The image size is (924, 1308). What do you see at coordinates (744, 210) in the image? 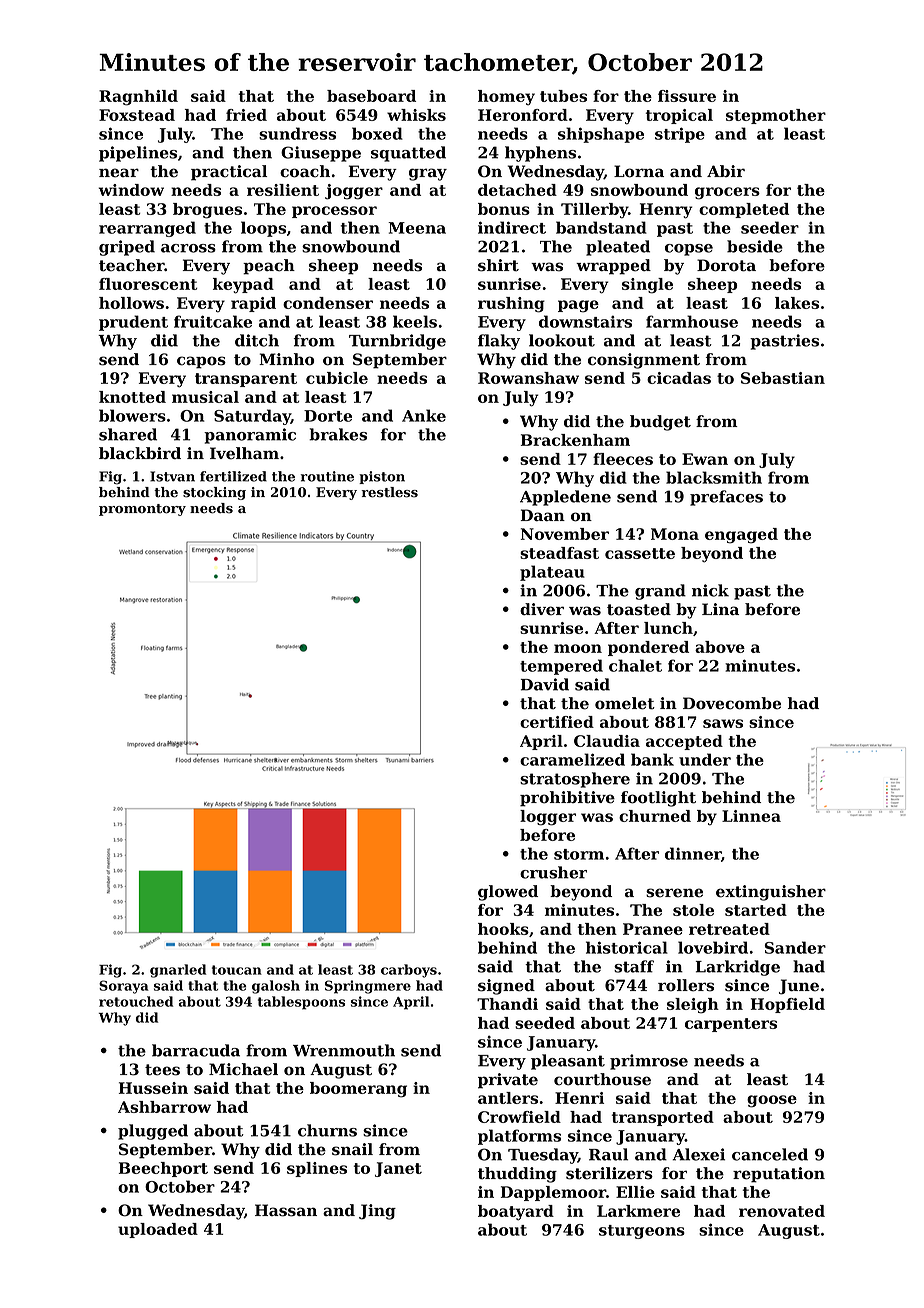
I see `completed` at bounding box center [744, 210].
